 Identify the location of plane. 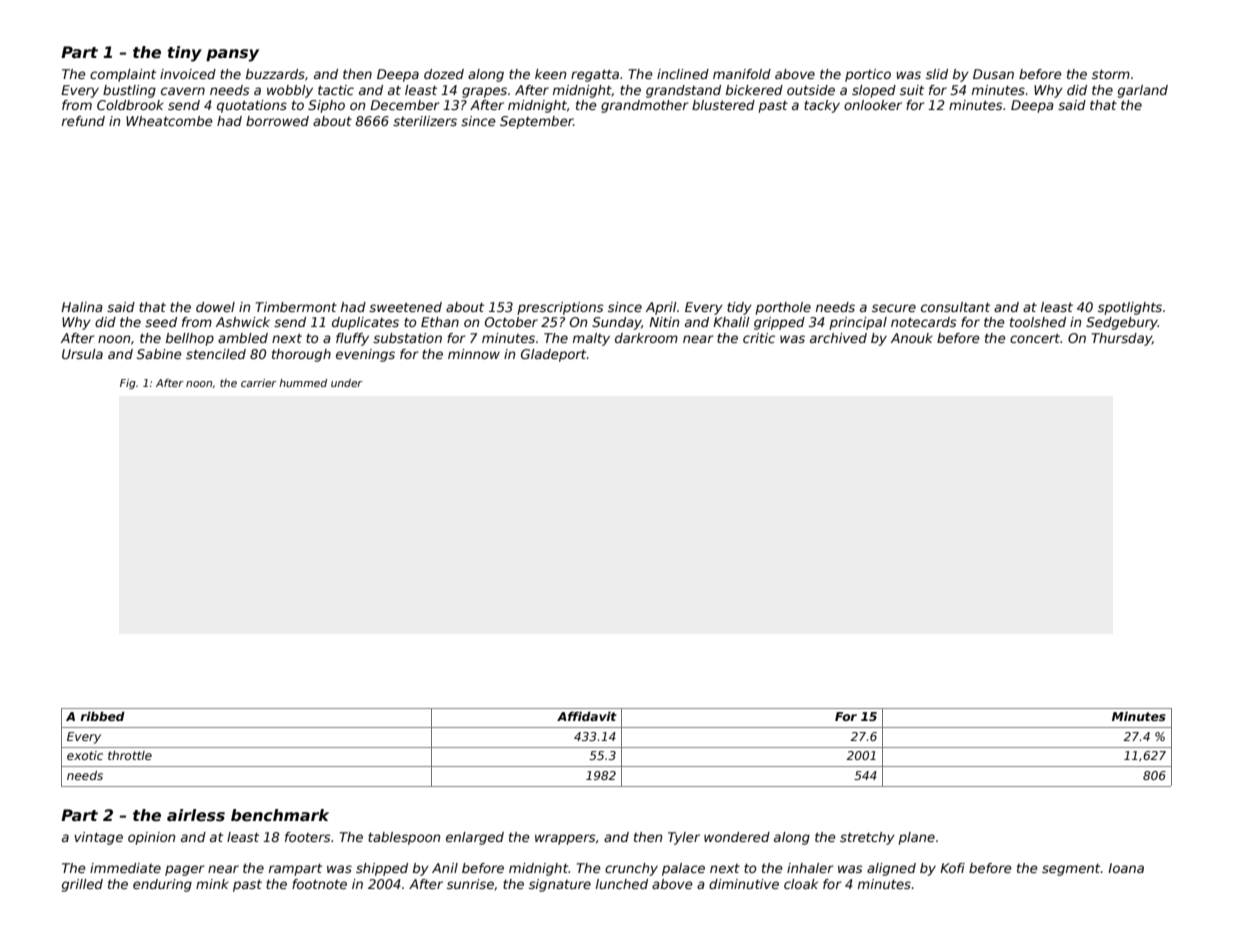
(917, 838).
